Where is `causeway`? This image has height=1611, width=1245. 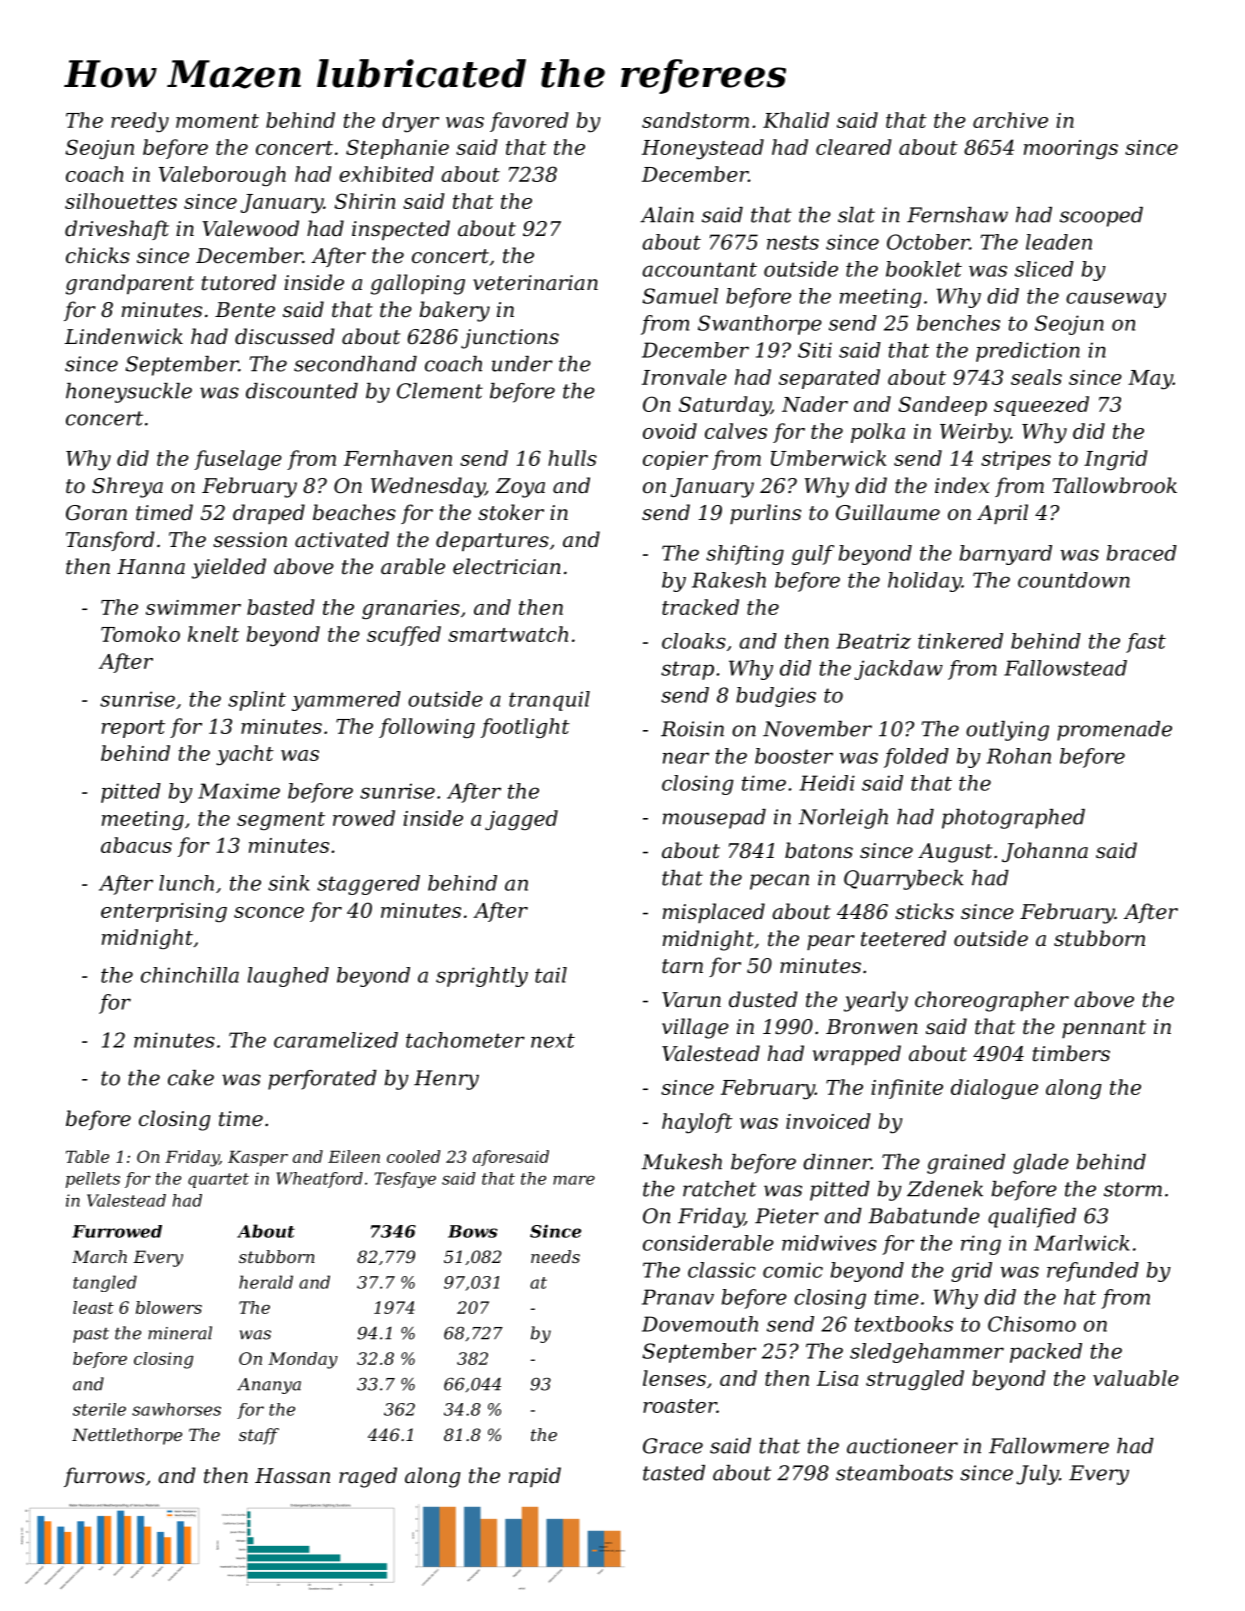
causeway is located at coordinates (1116, 300).
